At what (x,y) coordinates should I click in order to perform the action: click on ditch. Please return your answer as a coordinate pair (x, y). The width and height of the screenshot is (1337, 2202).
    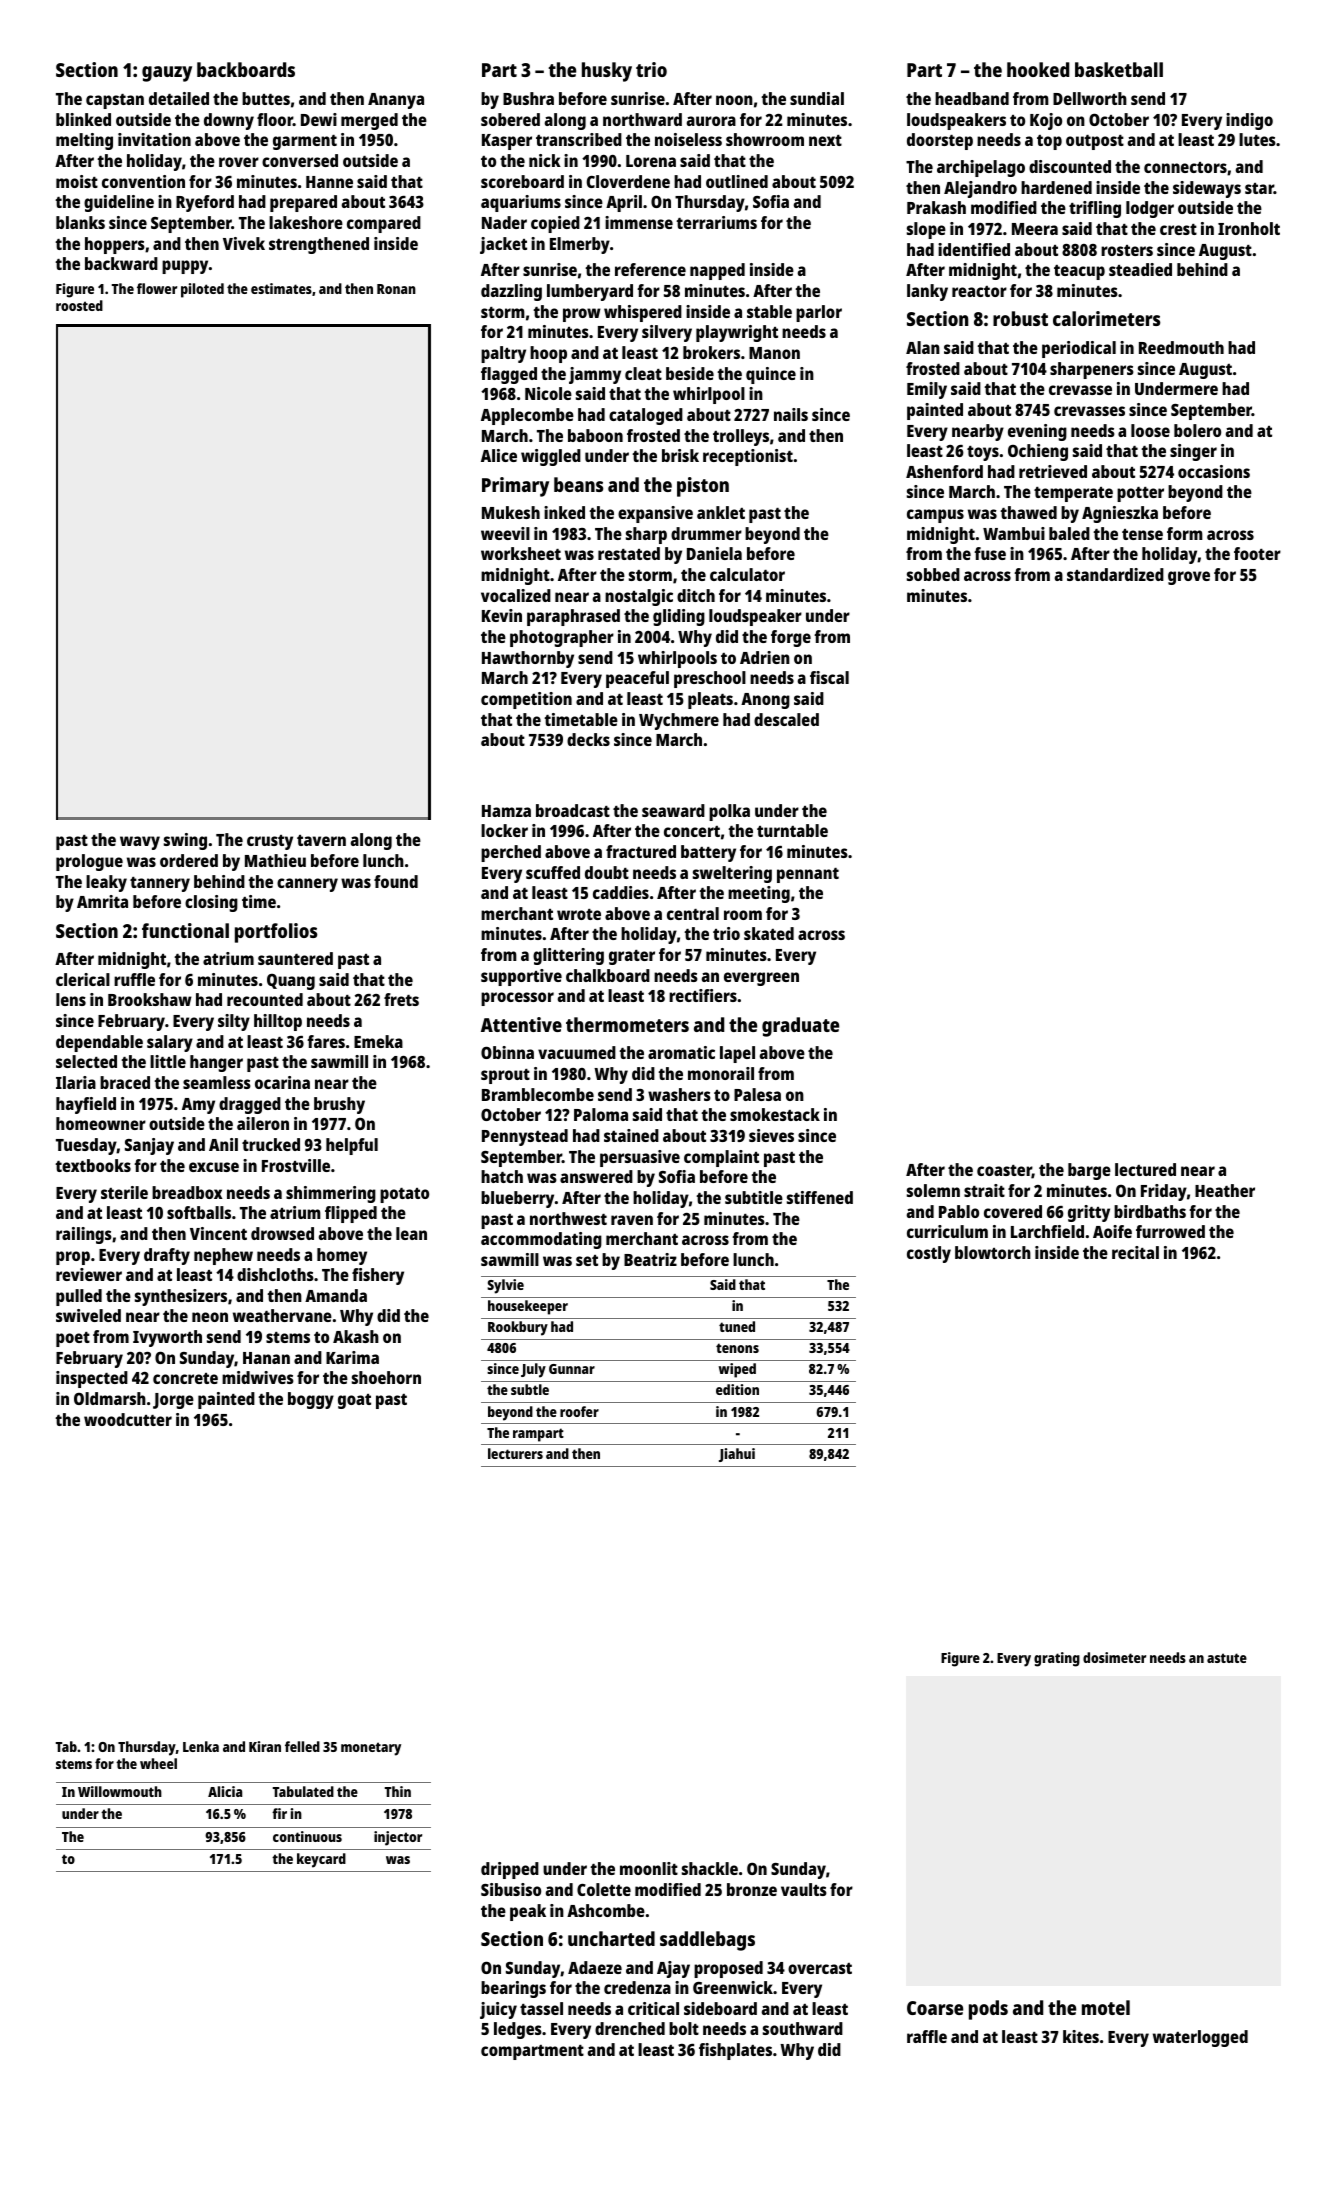
    Looking at the image, I should click on (696, 595).
